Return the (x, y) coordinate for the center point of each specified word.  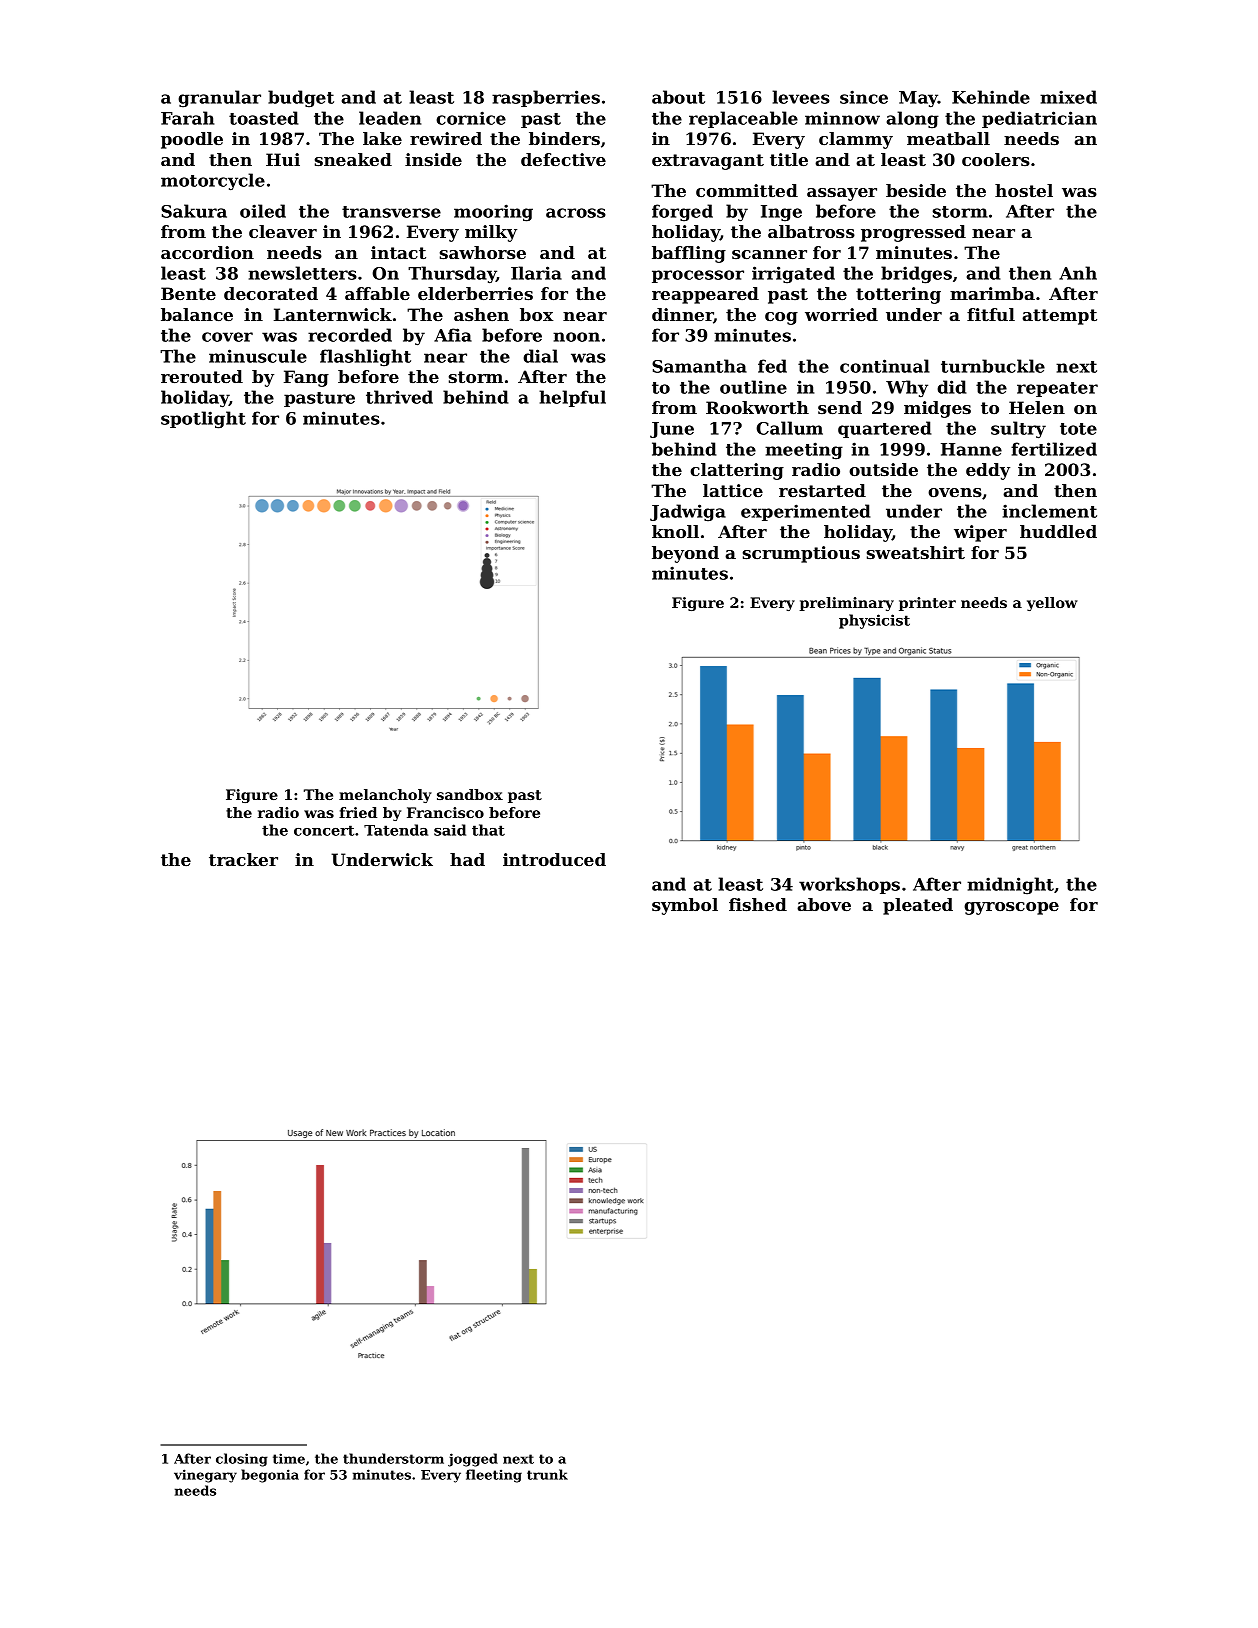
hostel (1024, 190)
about (678, 97)
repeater (1057, 389)
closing (242, 1460)
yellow (1052, 604)
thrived (399, 397)
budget (301, 98)
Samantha (699, 366)
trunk (547, 1474)
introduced (554, 859)
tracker (243, 859)
